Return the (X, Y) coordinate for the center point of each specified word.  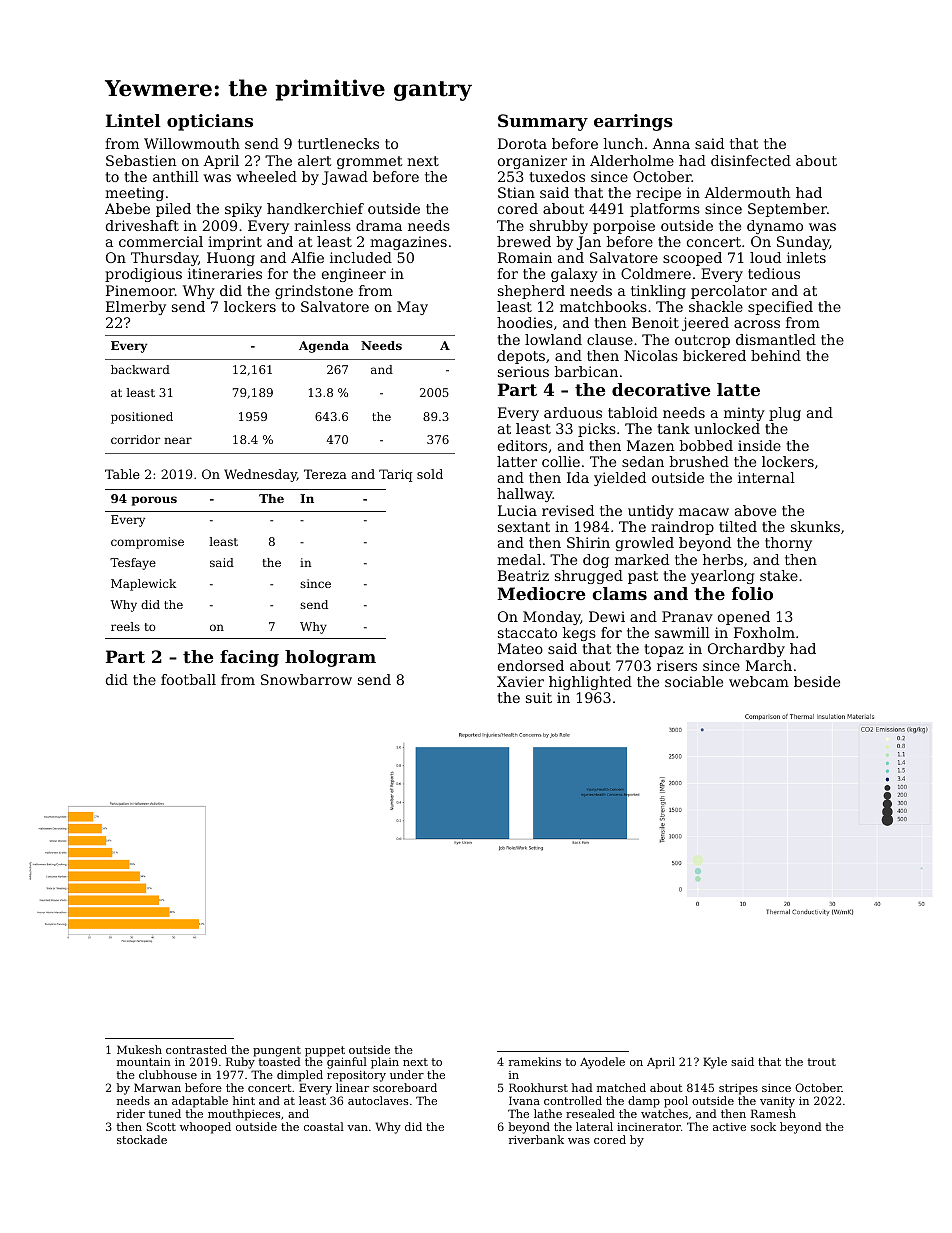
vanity (777, 1102)
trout (821, 1062)
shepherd (531, 292)
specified (780, 308)
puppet (325, 1051)
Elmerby (136, 308)
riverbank (536, 1139)
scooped (692, 259)
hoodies (525, 322)
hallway (525, 495)
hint (244, 1100)
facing (249, 658)
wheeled (267, 176)
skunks (815, 526)
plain (385, 1063)
